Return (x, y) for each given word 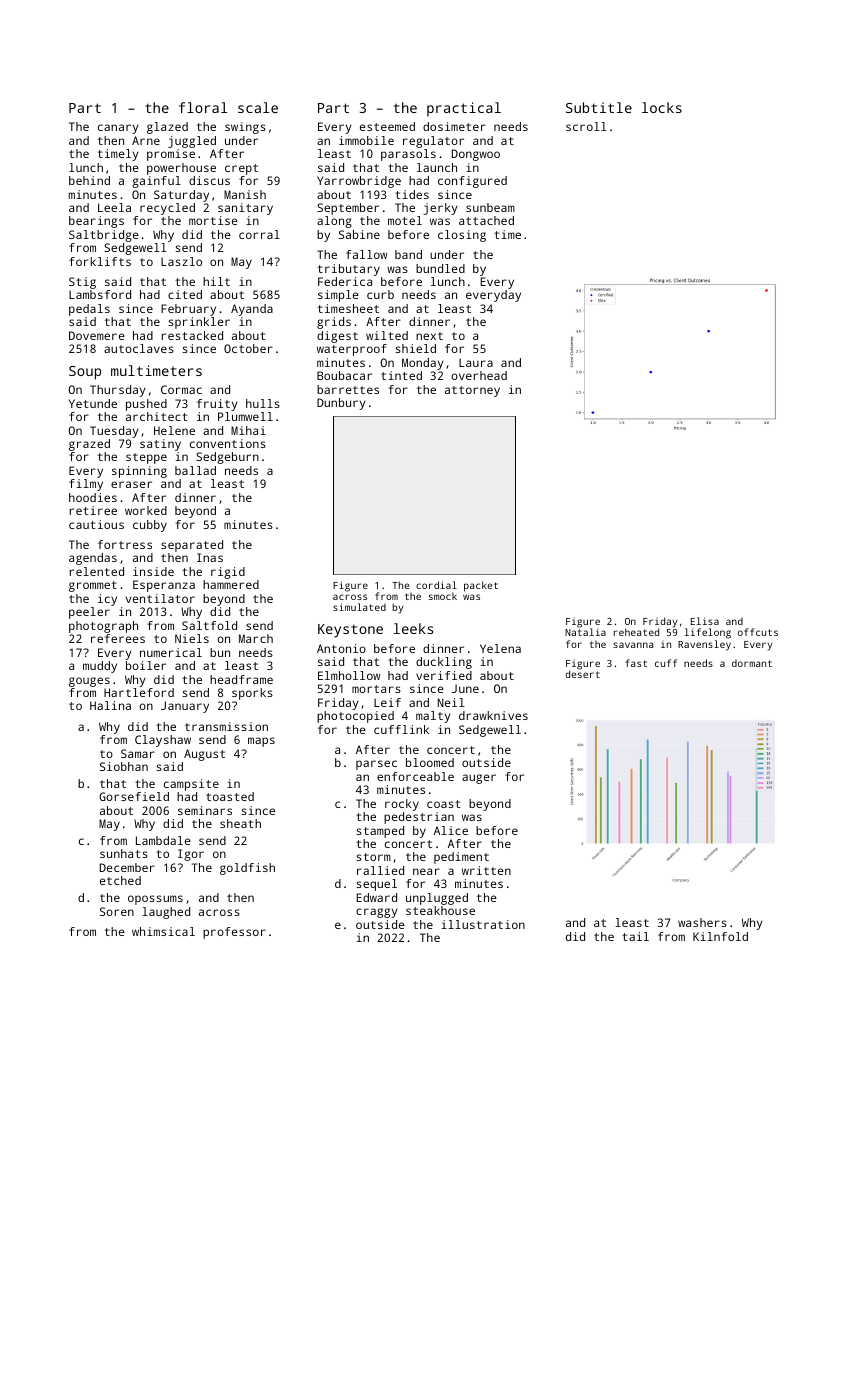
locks (662, 107)
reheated (636, 632)
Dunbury (341, 404)
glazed (167, 128)
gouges (89, 682)
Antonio (341, 648)
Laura (476, 362)
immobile (366, 140)
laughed (166, 913)
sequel (376, 885)
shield (415, 348)
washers (702, 922)
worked (146, 510)
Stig (82, 283)
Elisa (705, 621)
